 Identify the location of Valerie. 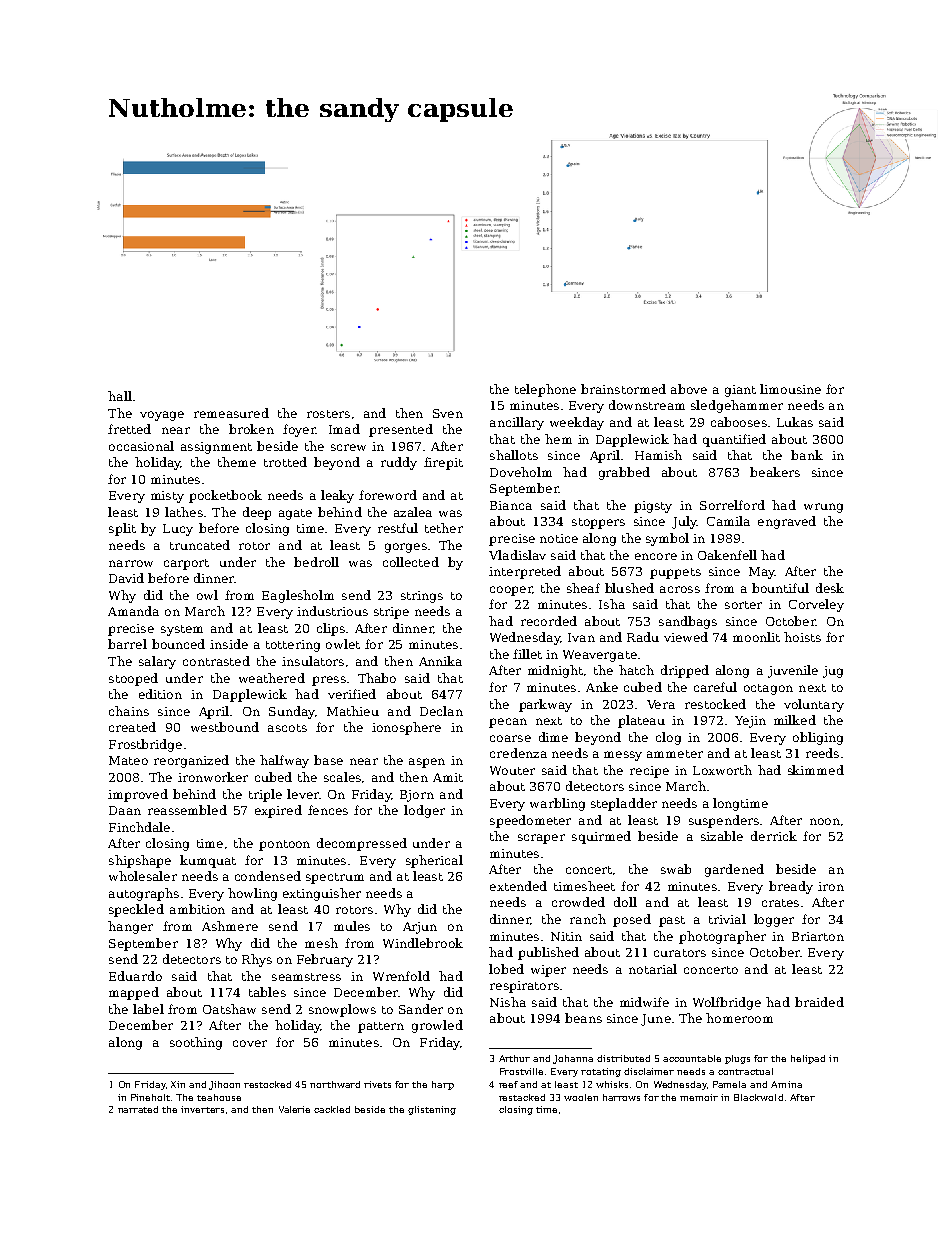
(294, 1109).
